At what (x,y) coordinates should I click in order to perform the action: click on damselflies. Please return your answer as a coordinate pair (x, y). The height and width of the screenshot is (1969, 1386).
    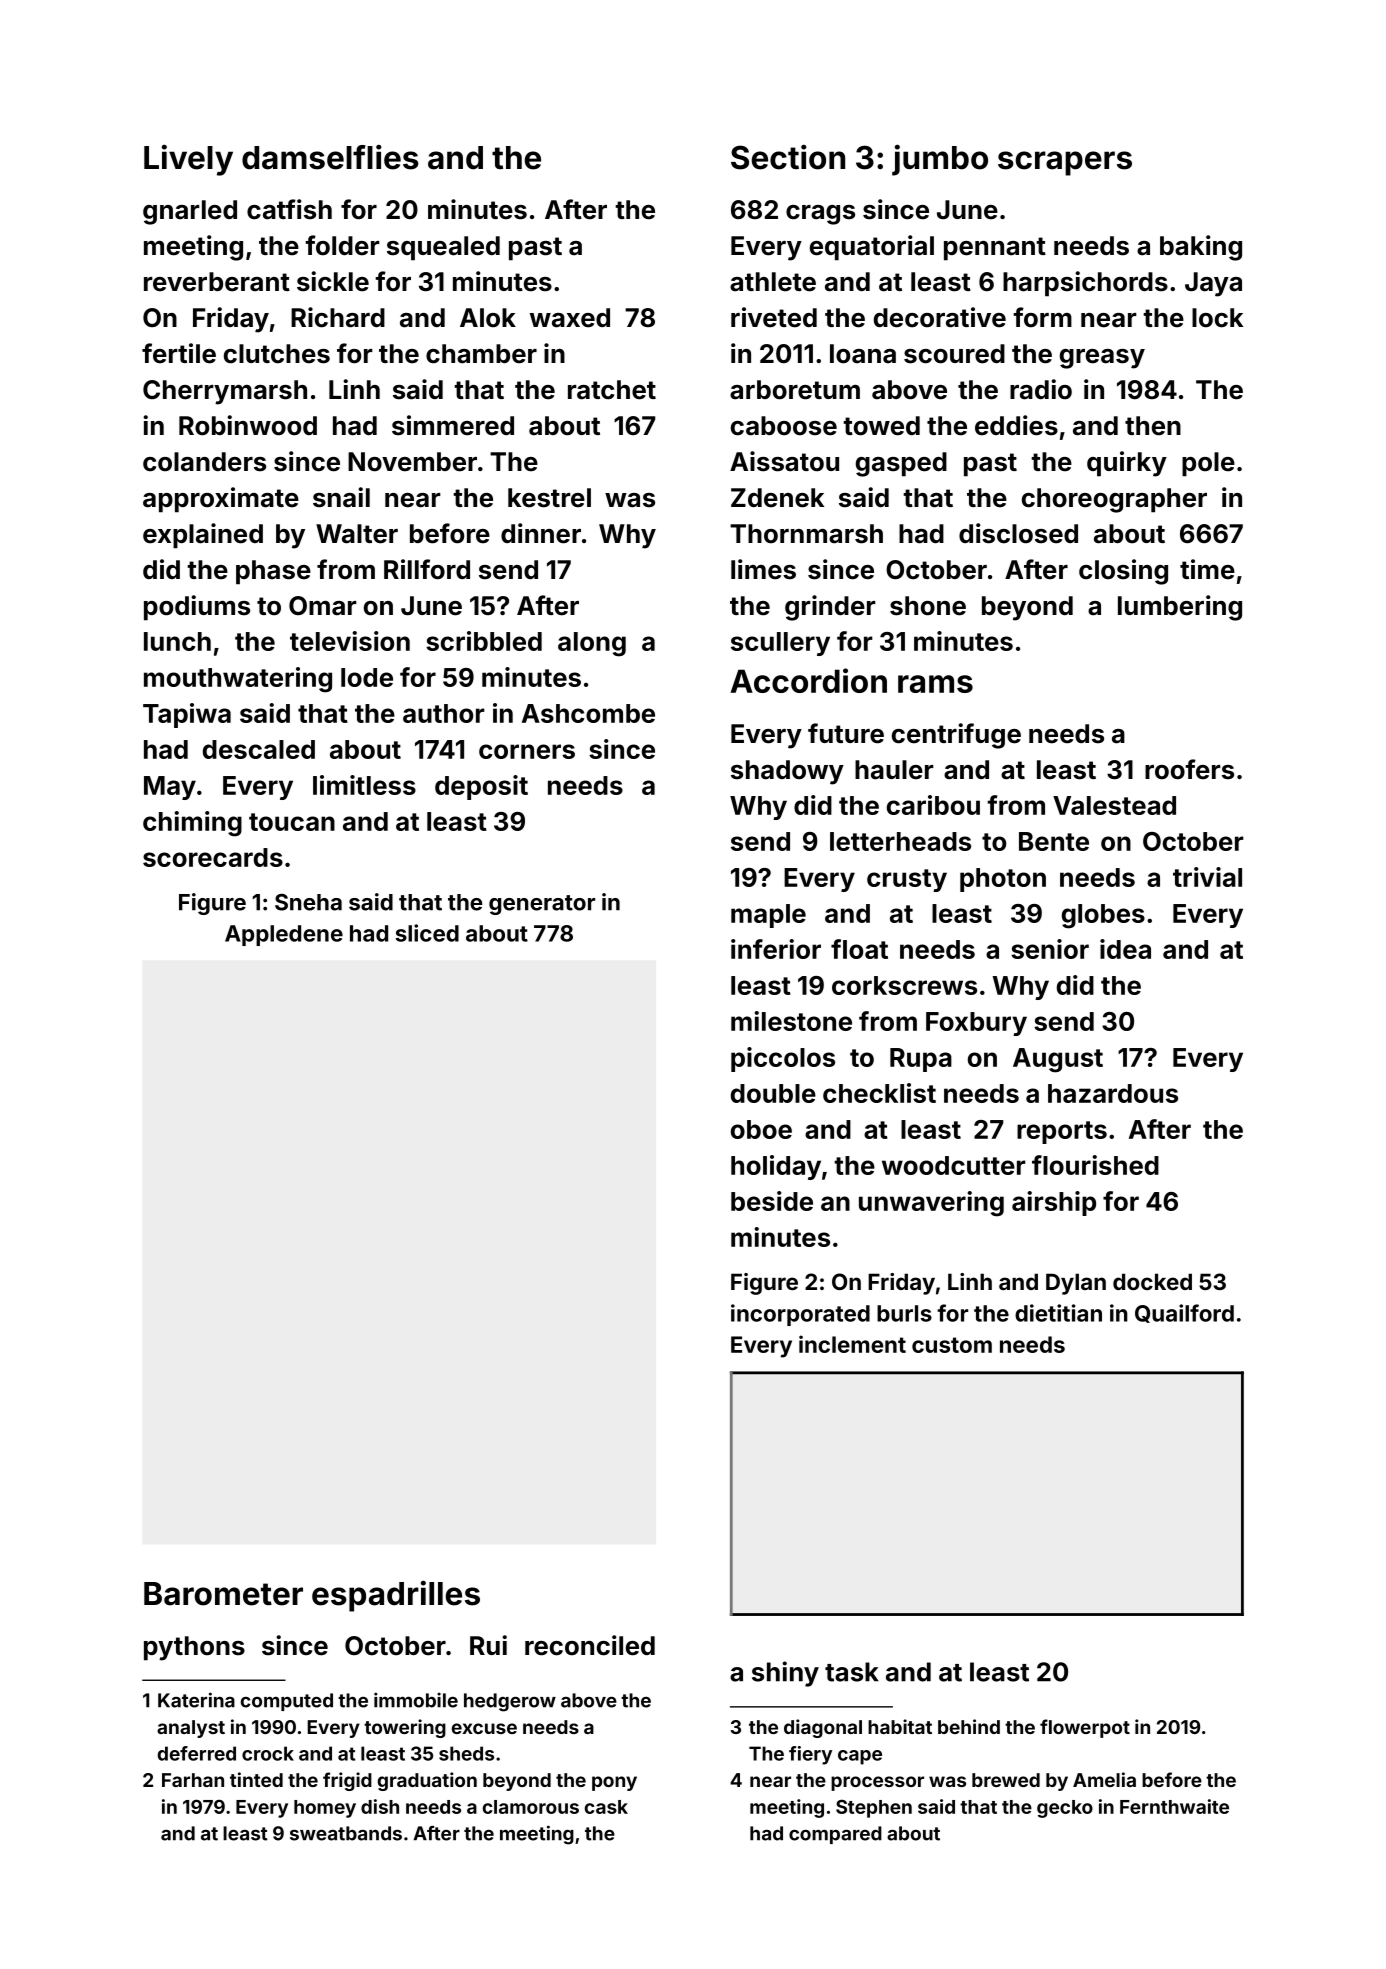
    Looking at the image, I should click on (330, 157).
